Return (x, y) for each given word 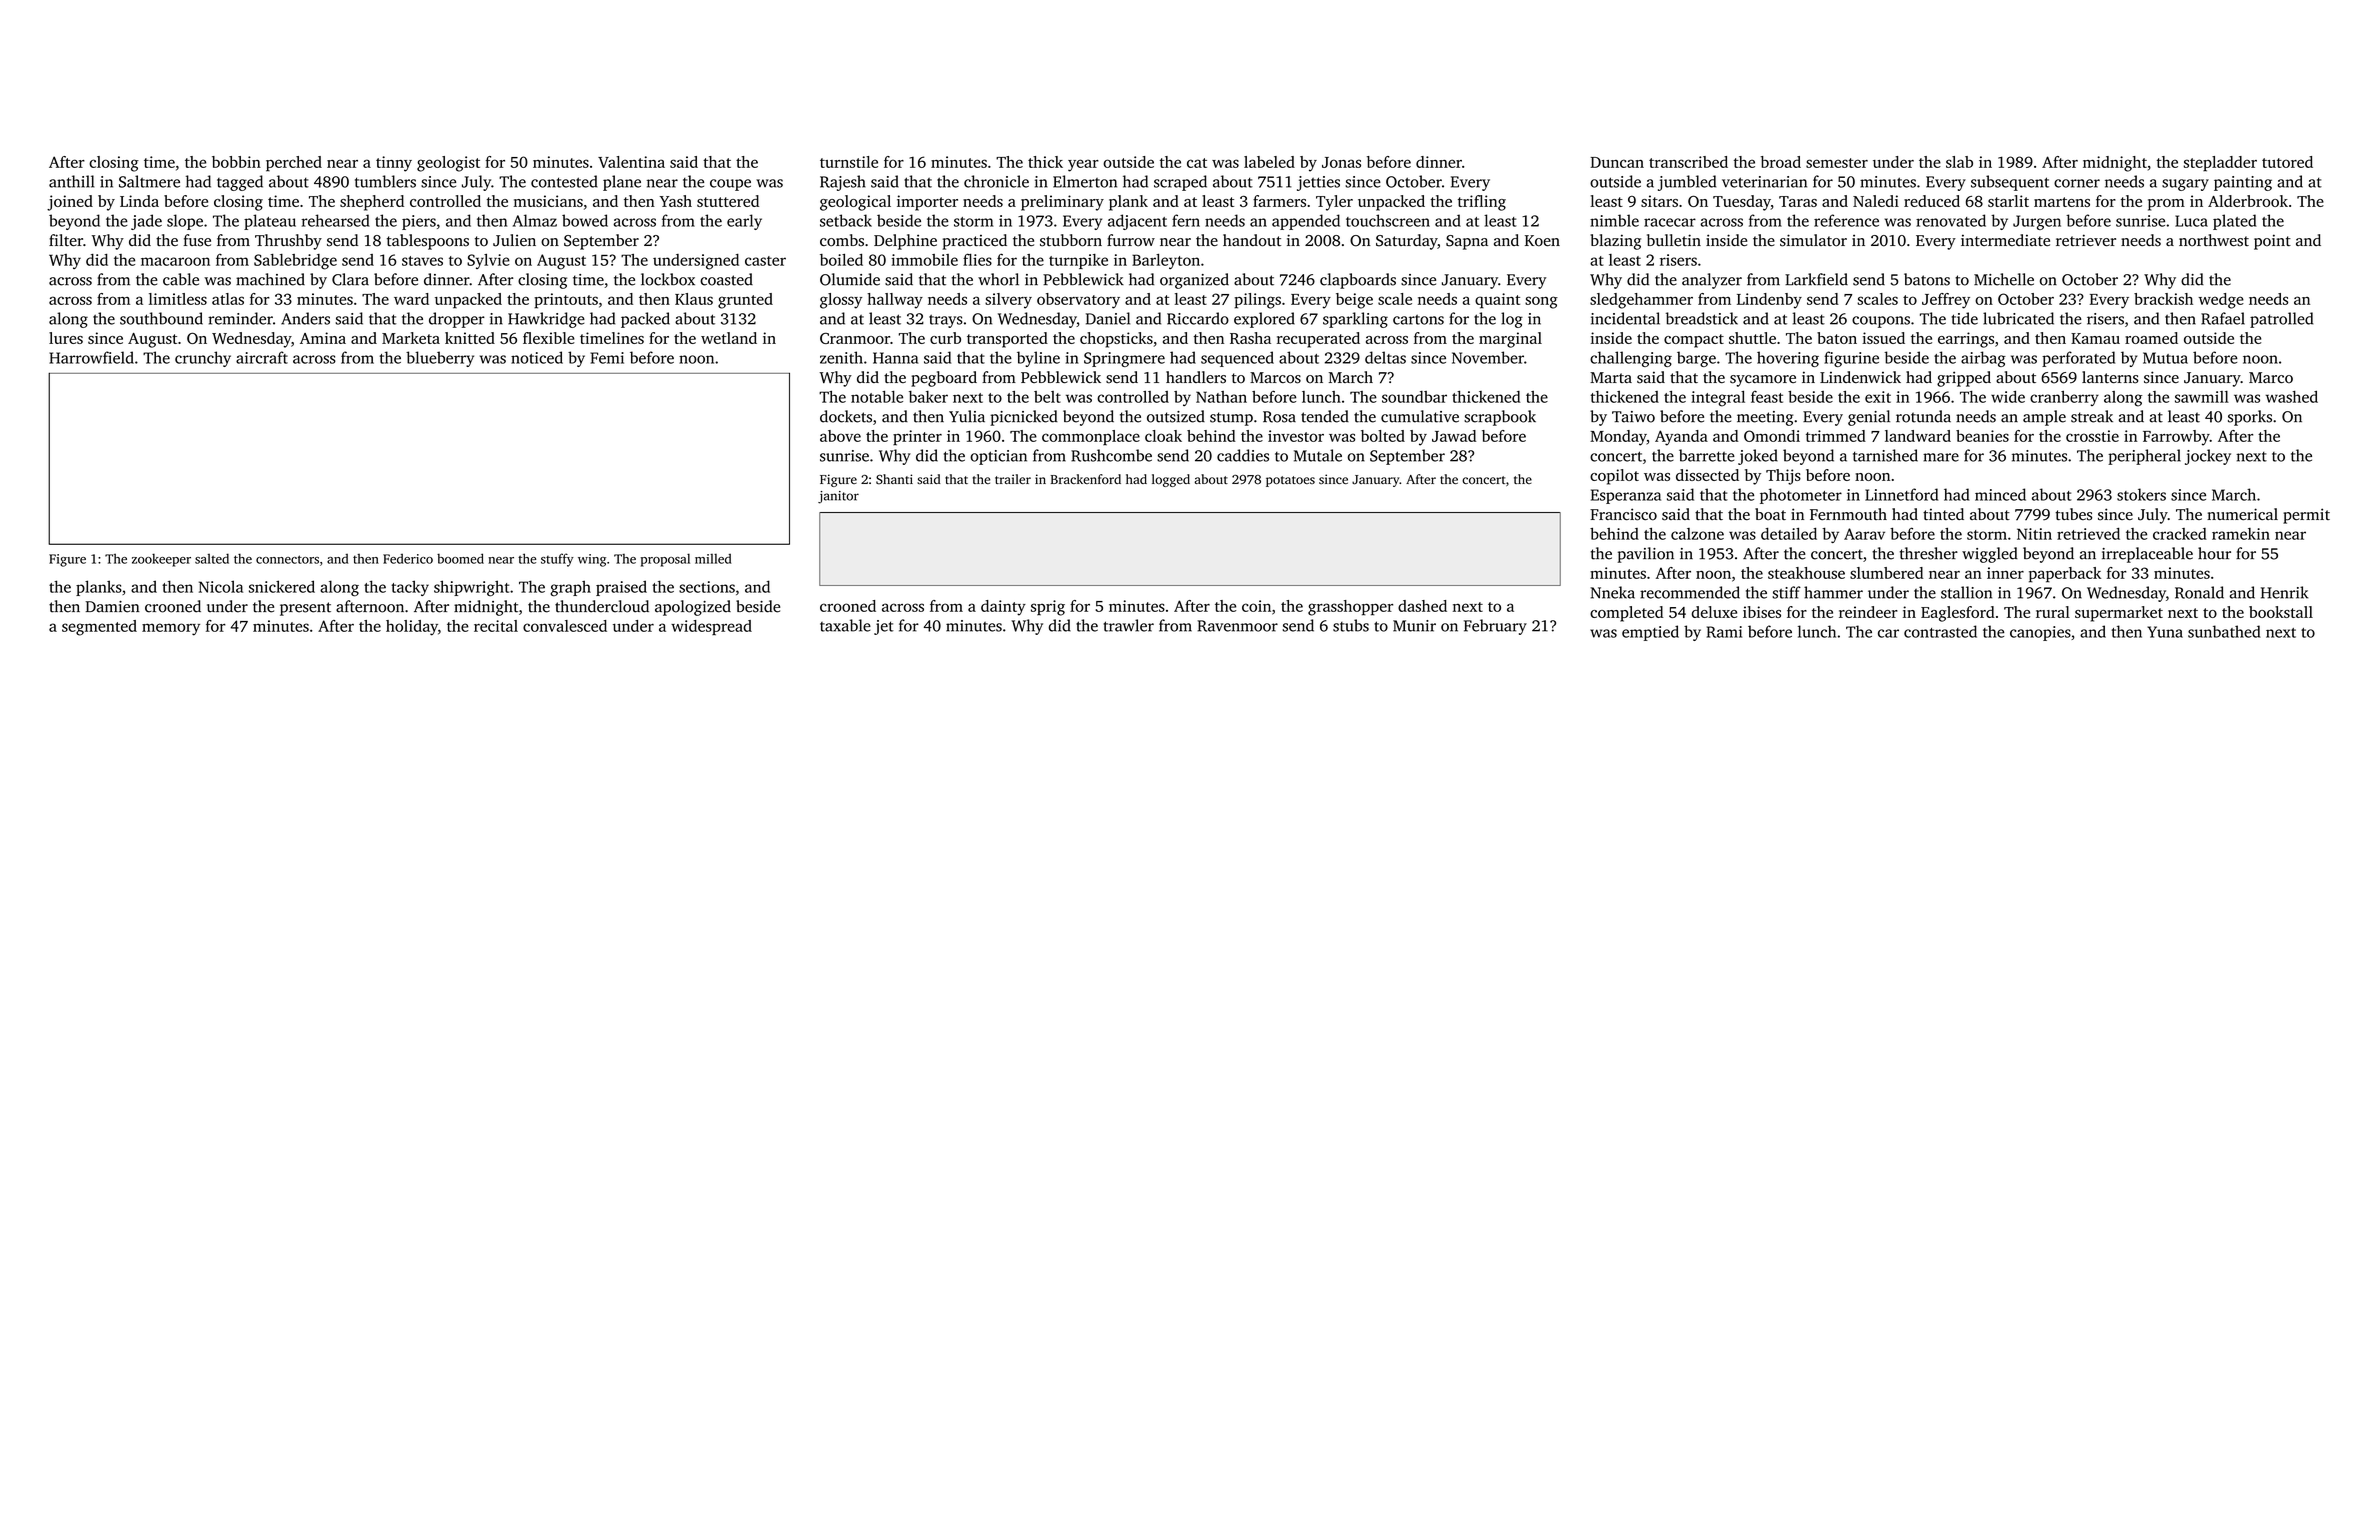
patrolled (2281, 320)
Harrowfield (91, 357)
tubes (2073, 514)
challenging (1631, 359)
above (840, 436)
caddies (1243, 455)
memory (171, 629)
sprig (1048, 608)
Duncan (1617, 162)
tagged (240, 183)
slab (1959, 162)
